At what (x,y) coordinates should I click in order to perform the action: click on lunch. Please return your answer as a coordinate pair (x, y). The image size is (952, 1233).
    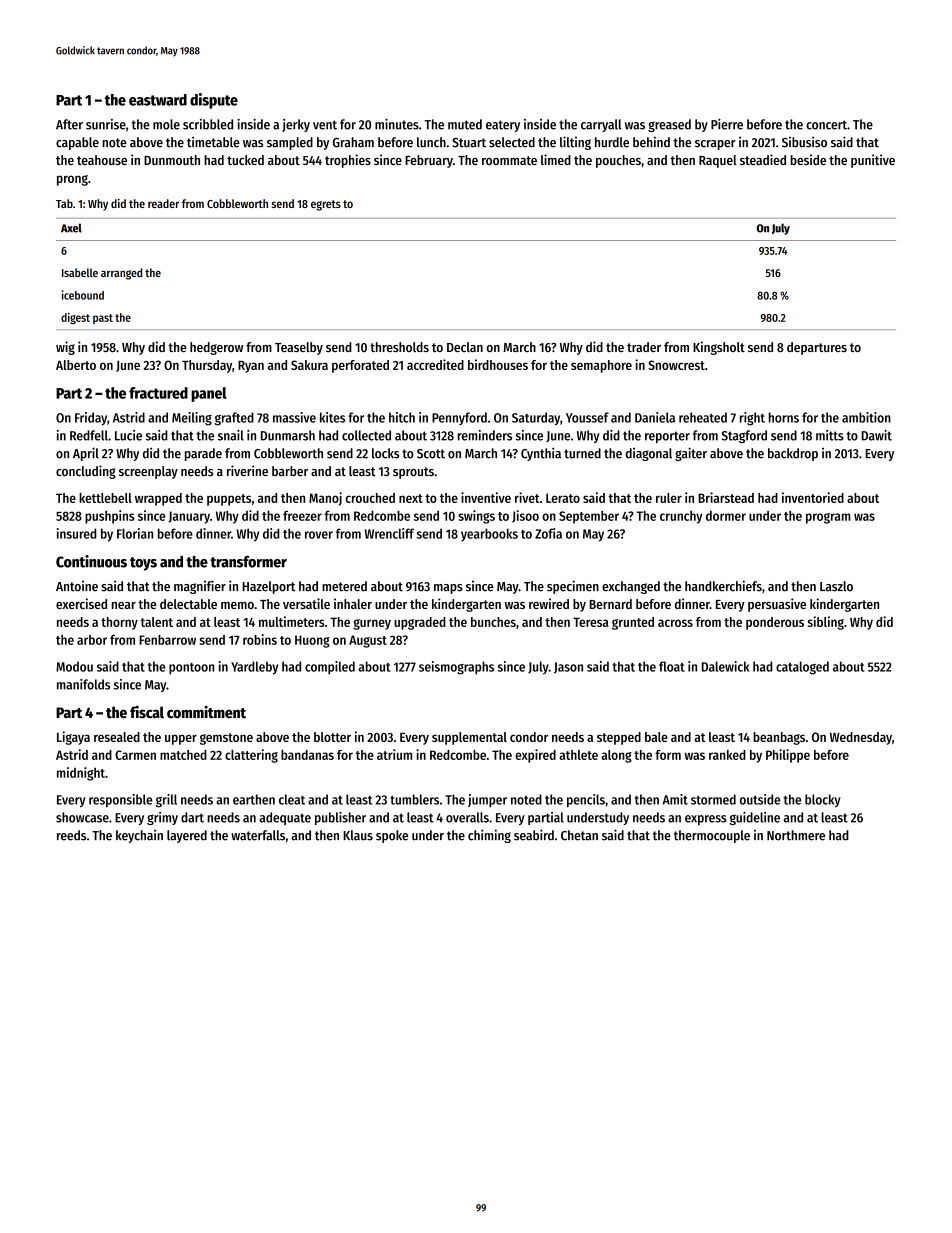
    Looking at the image, I should click on (431, 142).
